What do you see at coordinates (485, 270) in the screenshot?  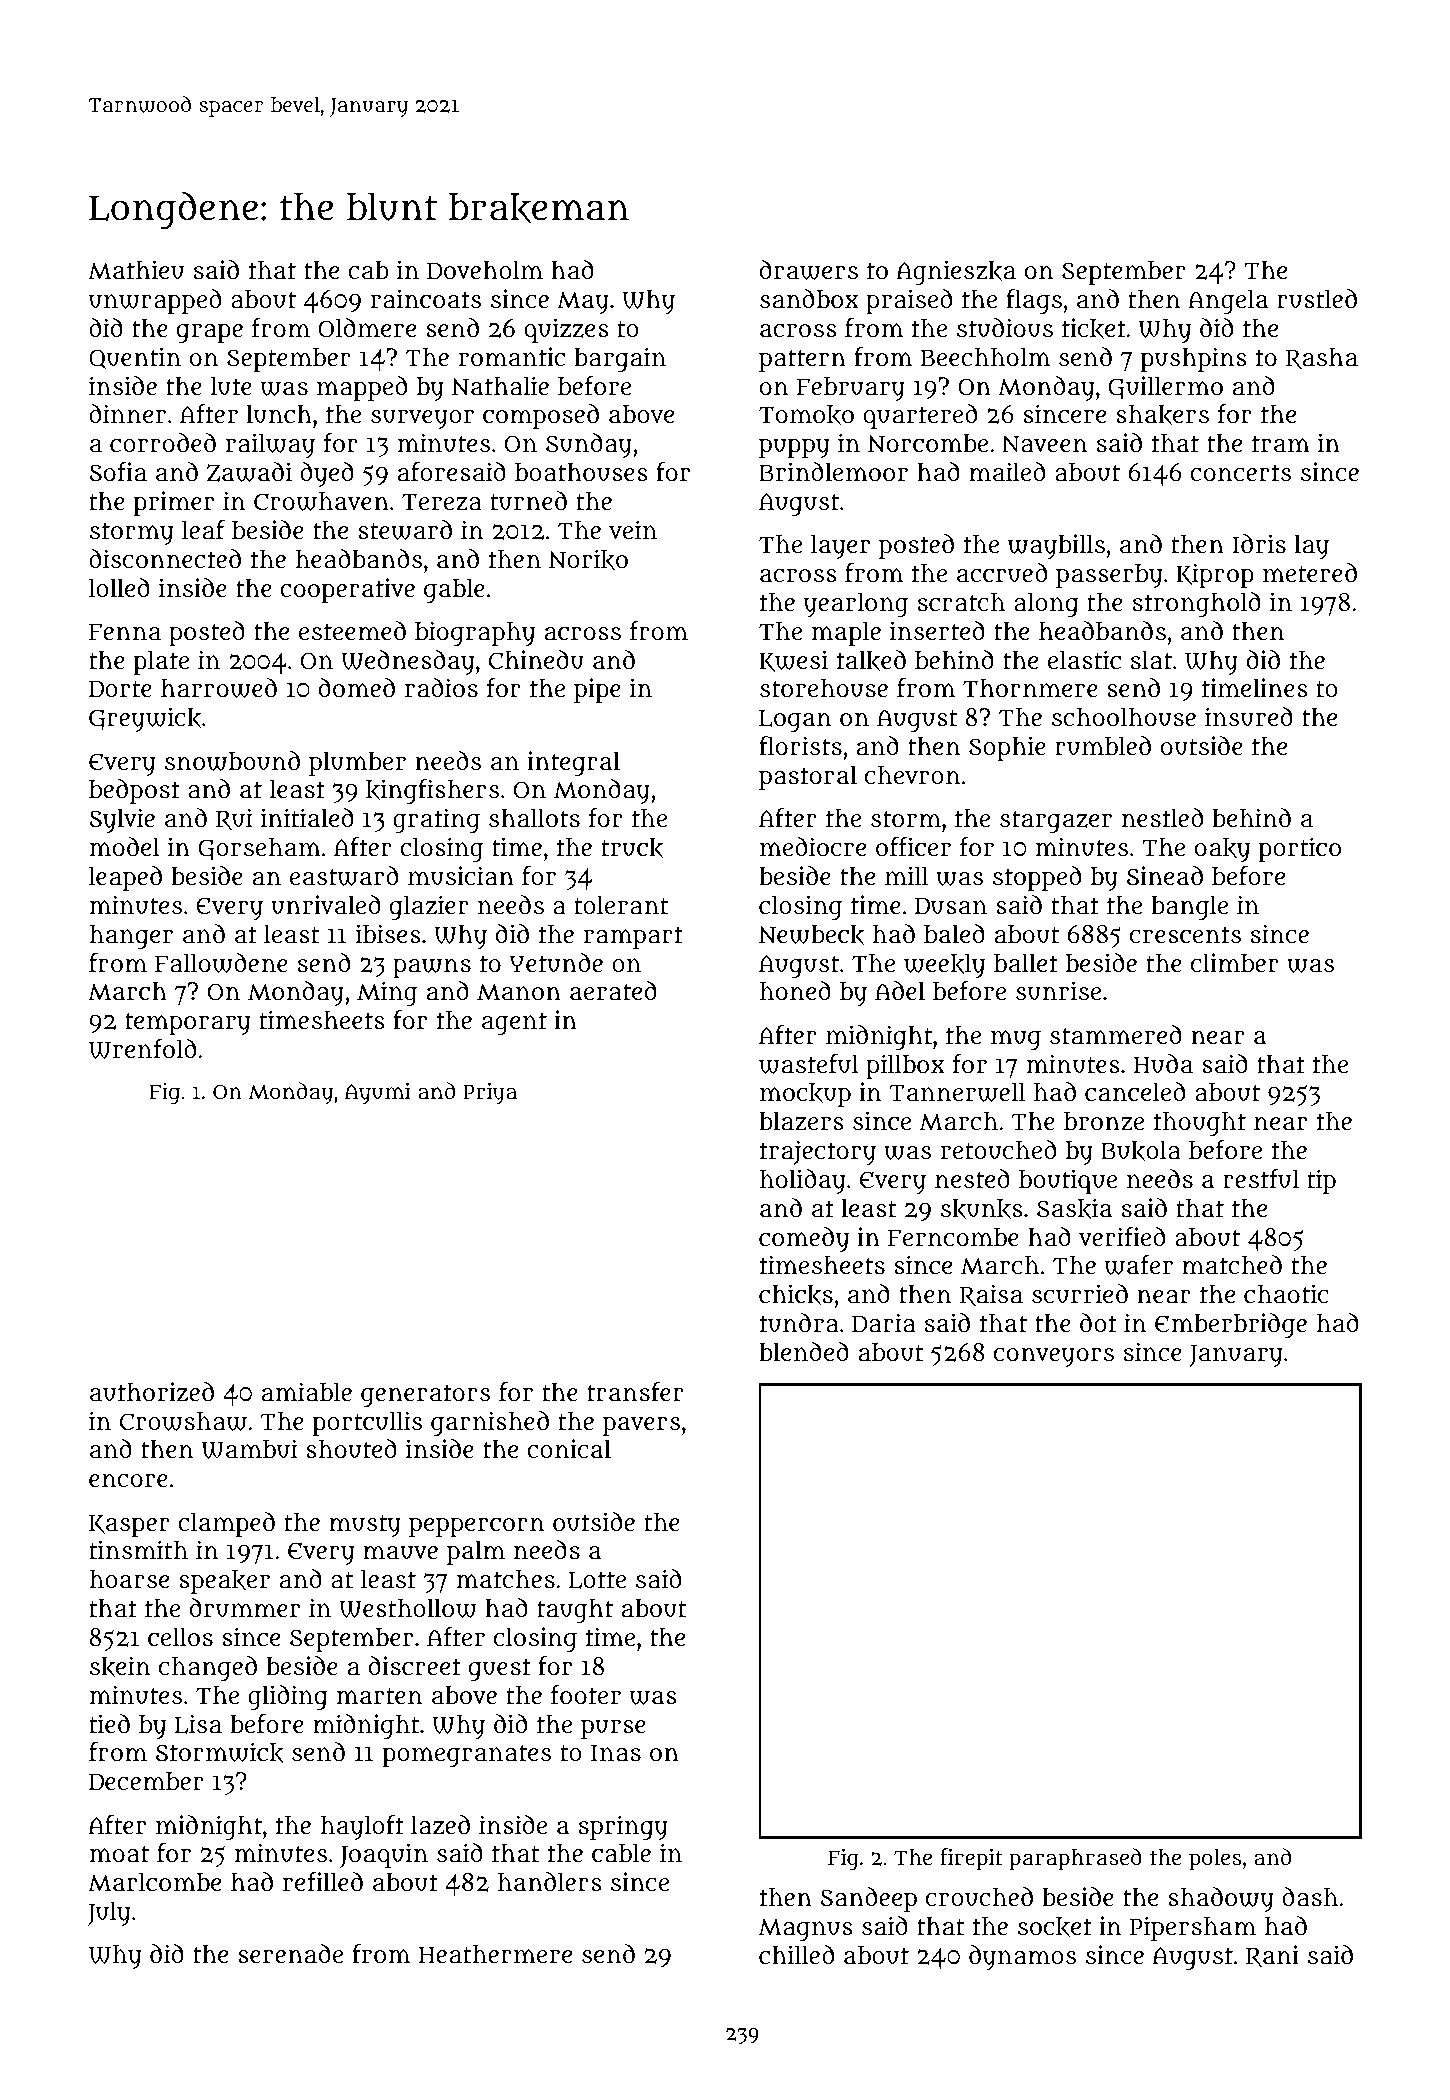 I see `Doveholm` at bounding box center [485, 270].
